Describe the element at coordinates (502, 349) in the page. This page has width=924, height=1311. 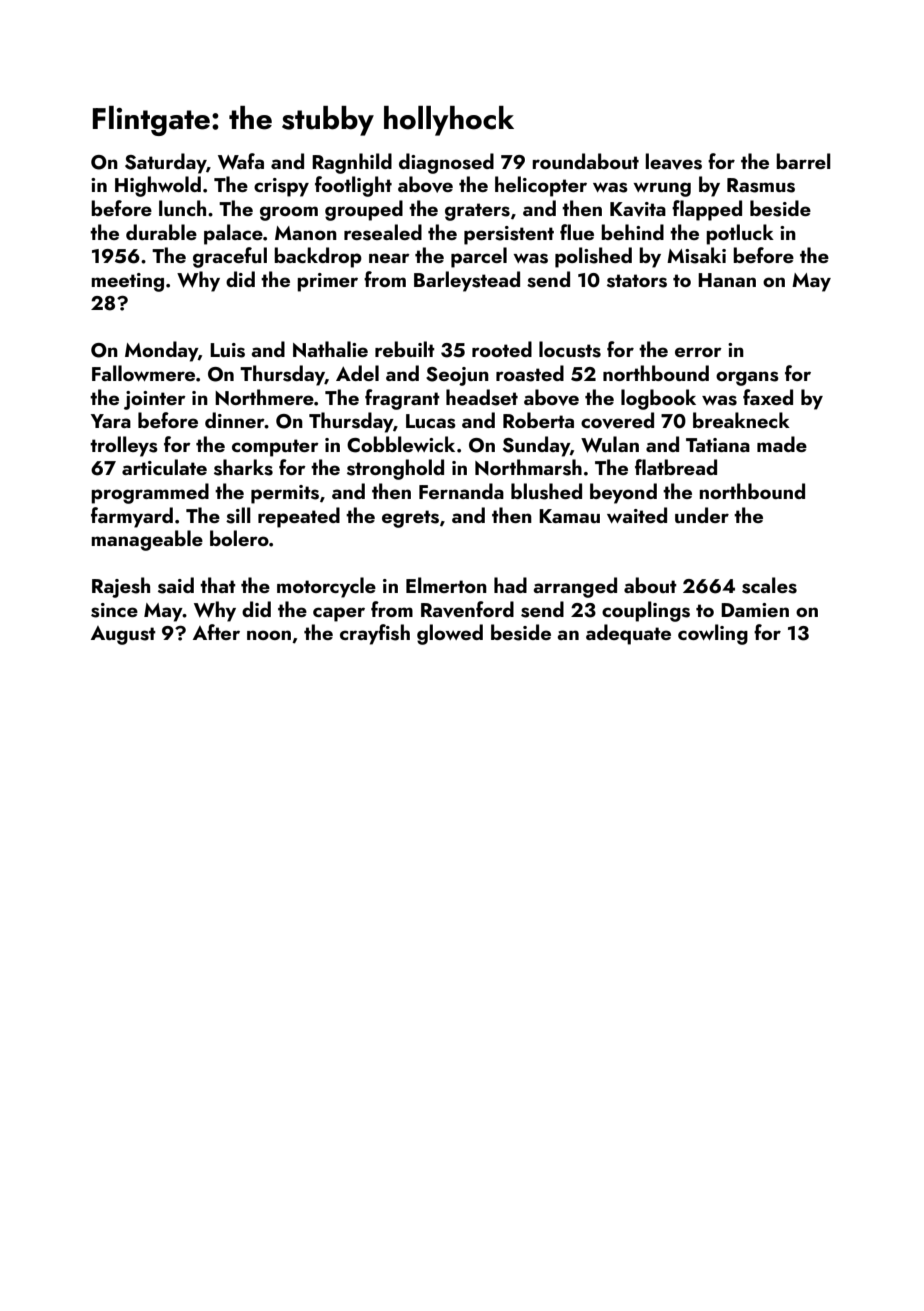
I see `rooted` at that location.
